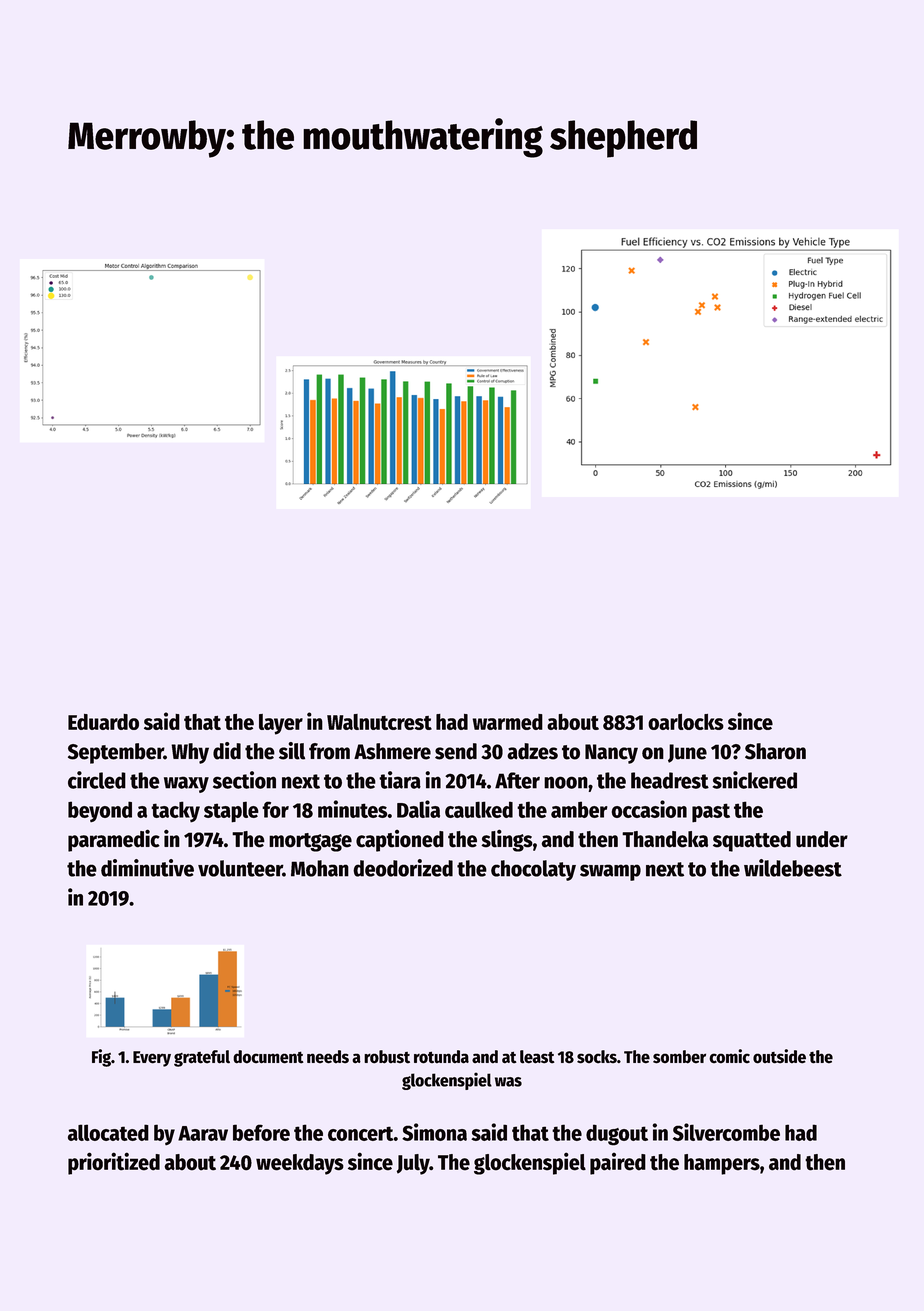  Describe the element at coordinates (752, 841) in the screenshot. I see `squatted` at that location.
